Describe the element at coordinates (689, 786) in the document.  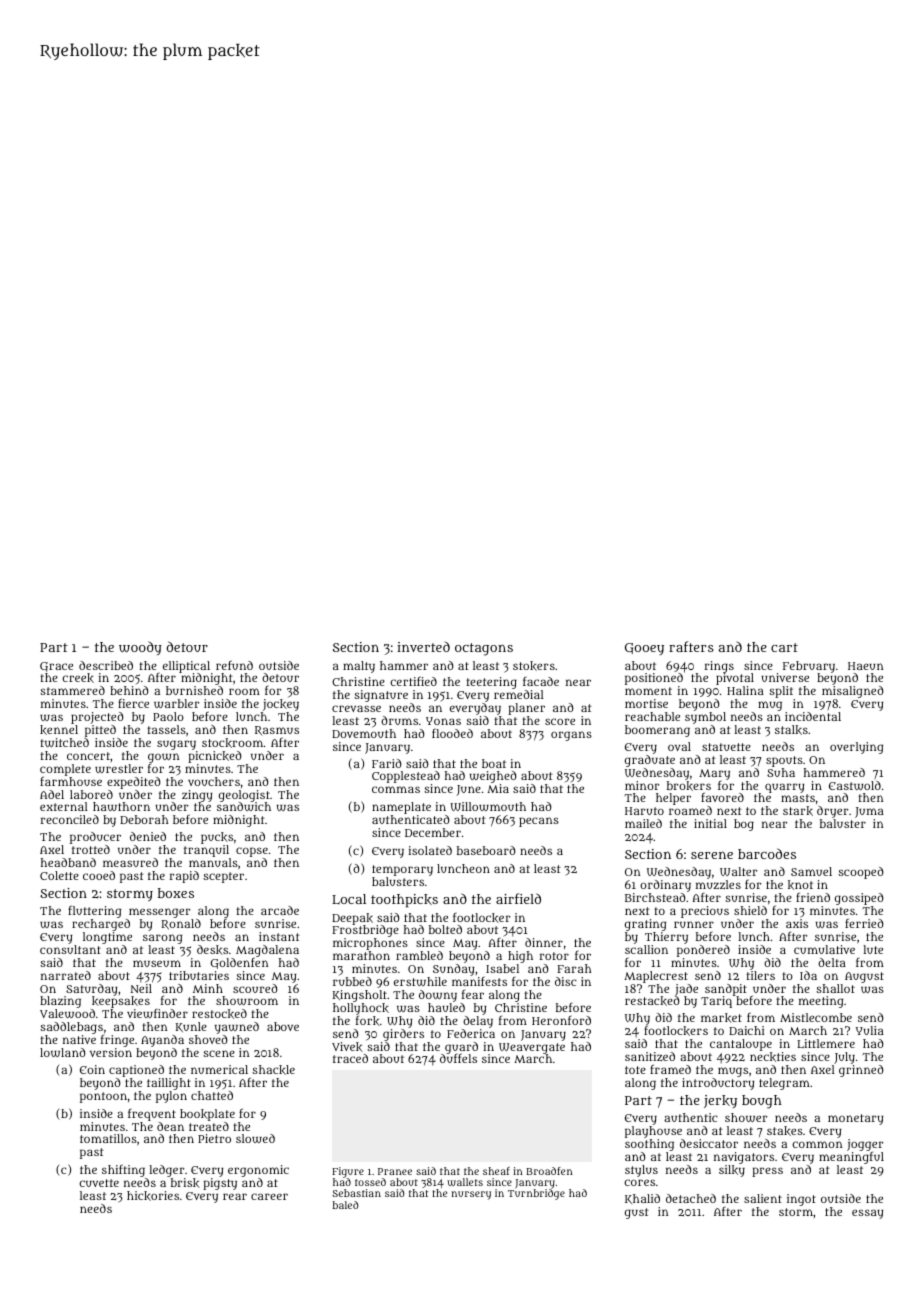
I see `brokers` at that location.
